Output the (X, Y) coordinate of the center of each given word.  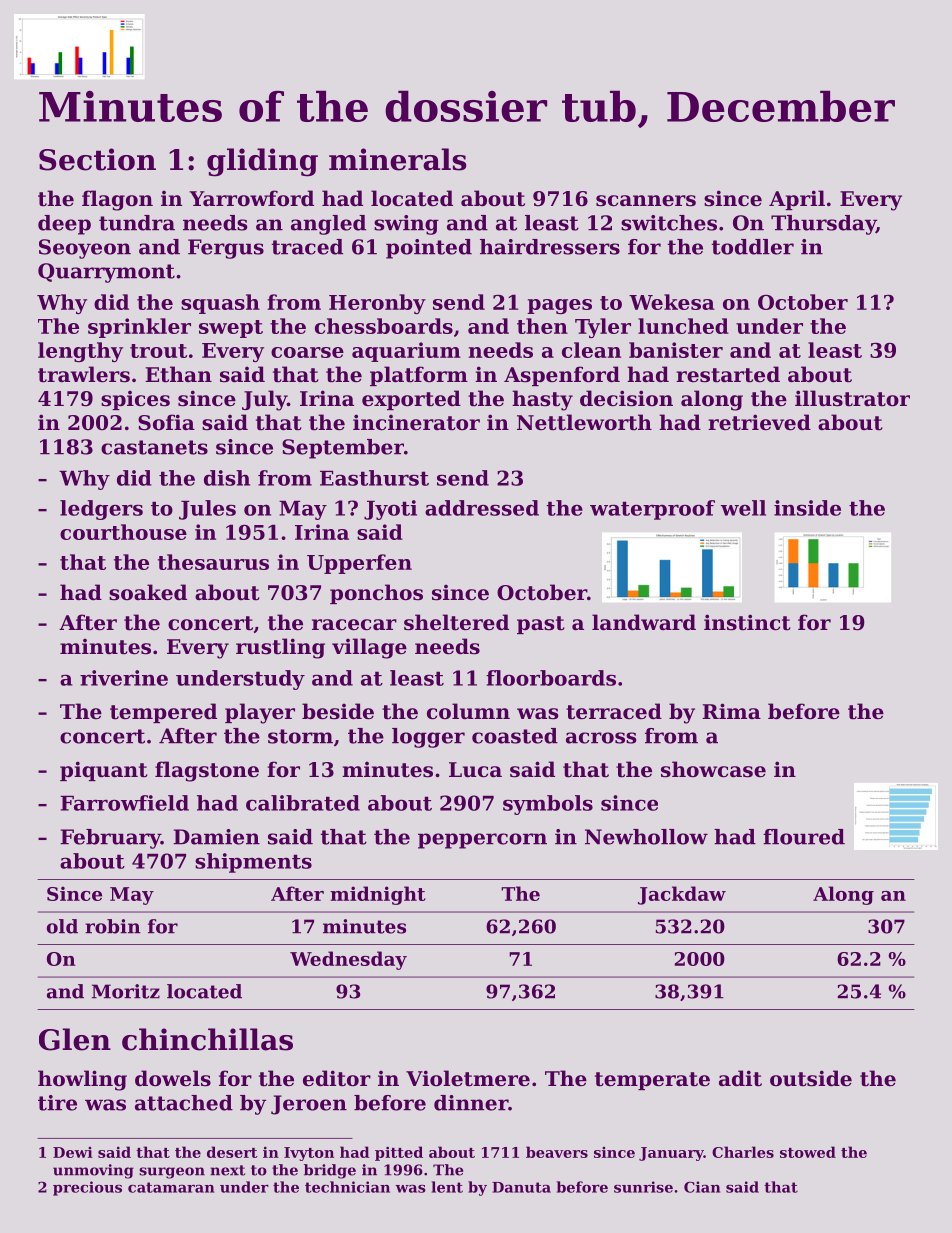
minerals (398, 159)
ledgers (101, 510)
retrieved (759, 422)
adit (740, 1078)
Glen (75, 1039)
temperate (652, 1081)
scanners (646, 201)
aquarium (406, 352)
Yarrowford (251, 198)
